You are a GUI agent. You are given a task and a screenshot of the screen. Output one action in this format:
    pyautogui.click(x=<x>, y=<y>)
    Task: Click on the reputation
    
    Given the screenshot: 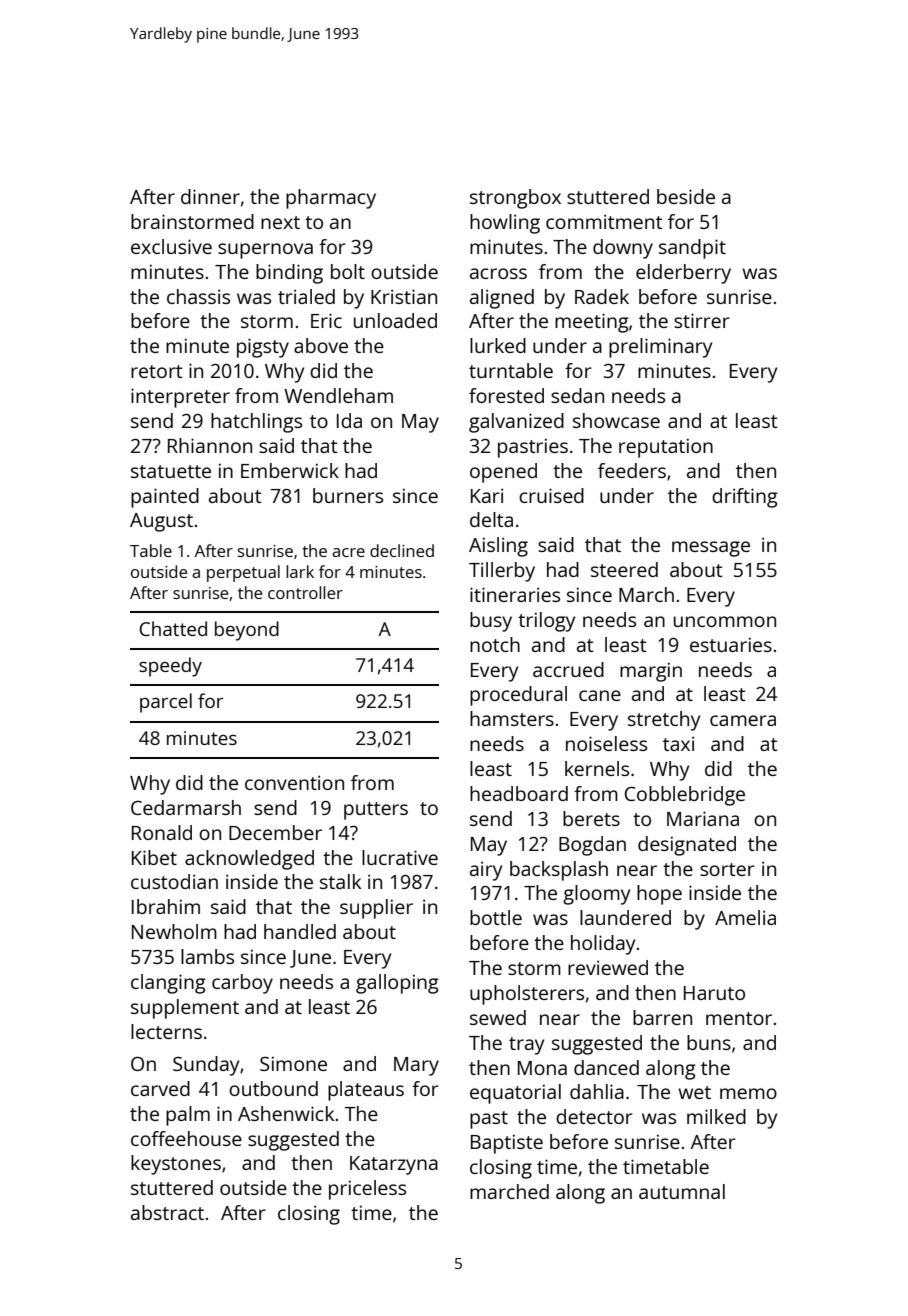 What is the action you would take?
    pyautogui.click(x=666, y=448)
